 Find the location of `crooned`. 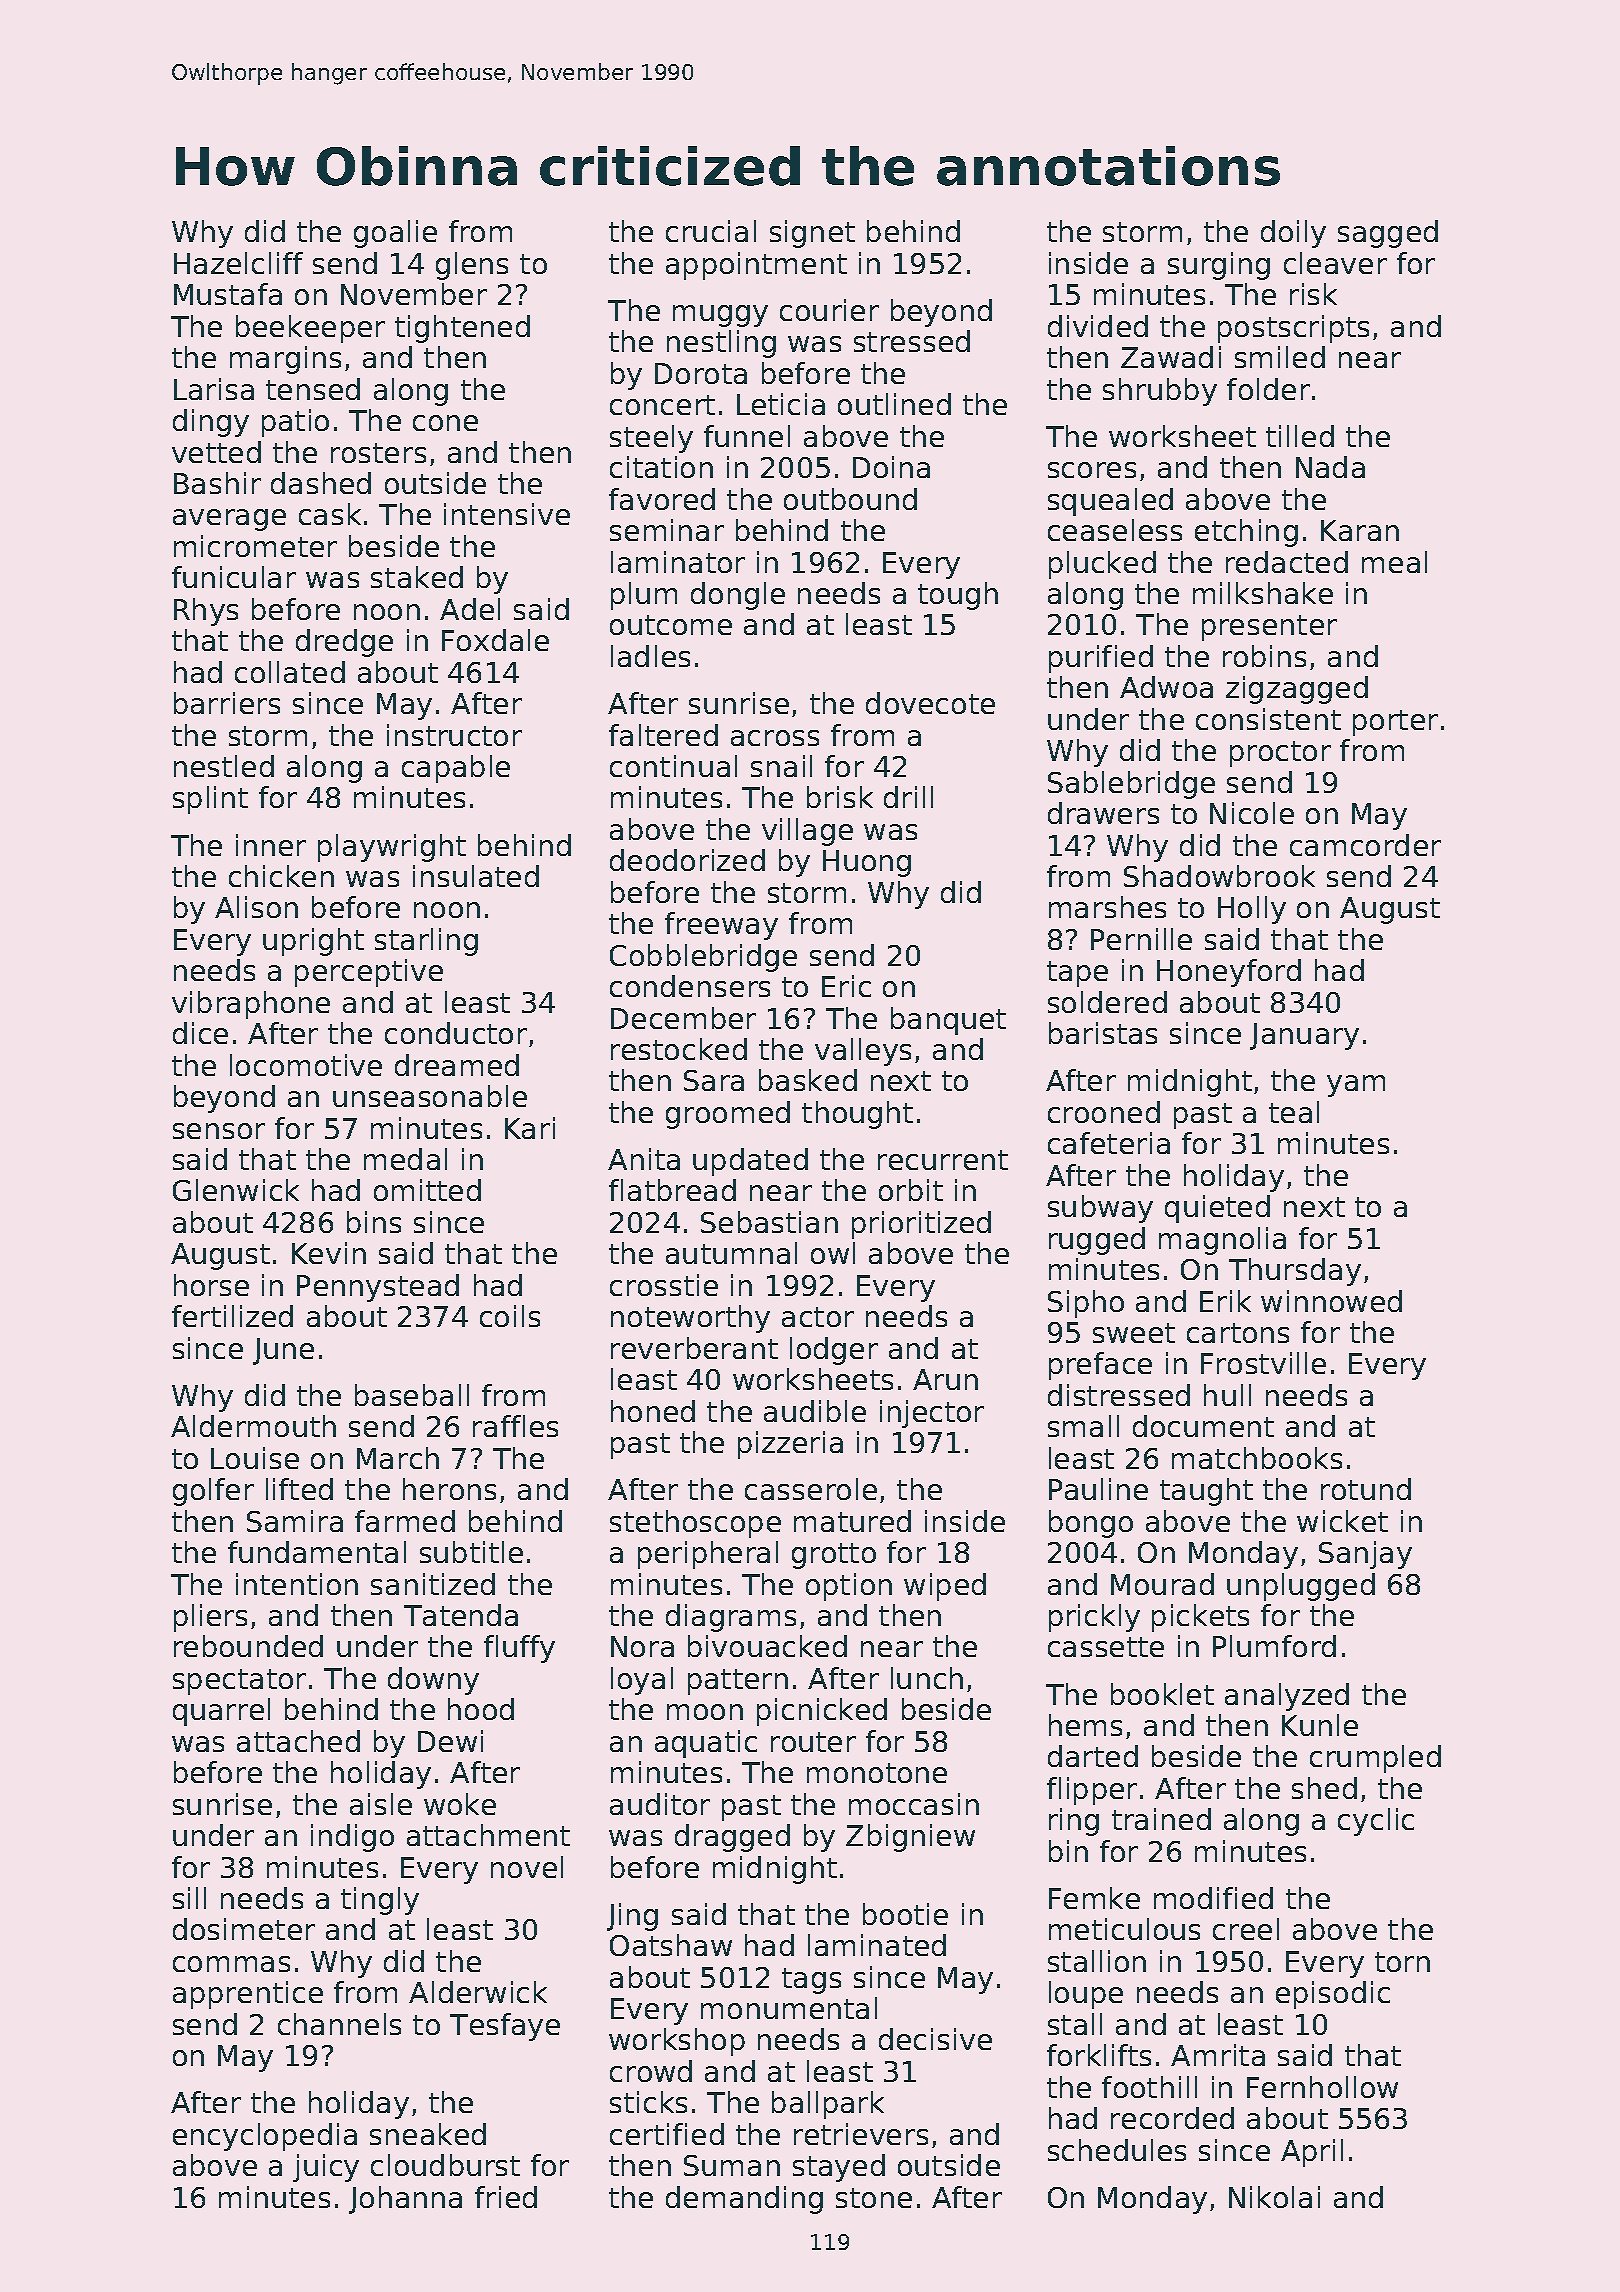

crooned is located at coordinates (1104, 1112).
